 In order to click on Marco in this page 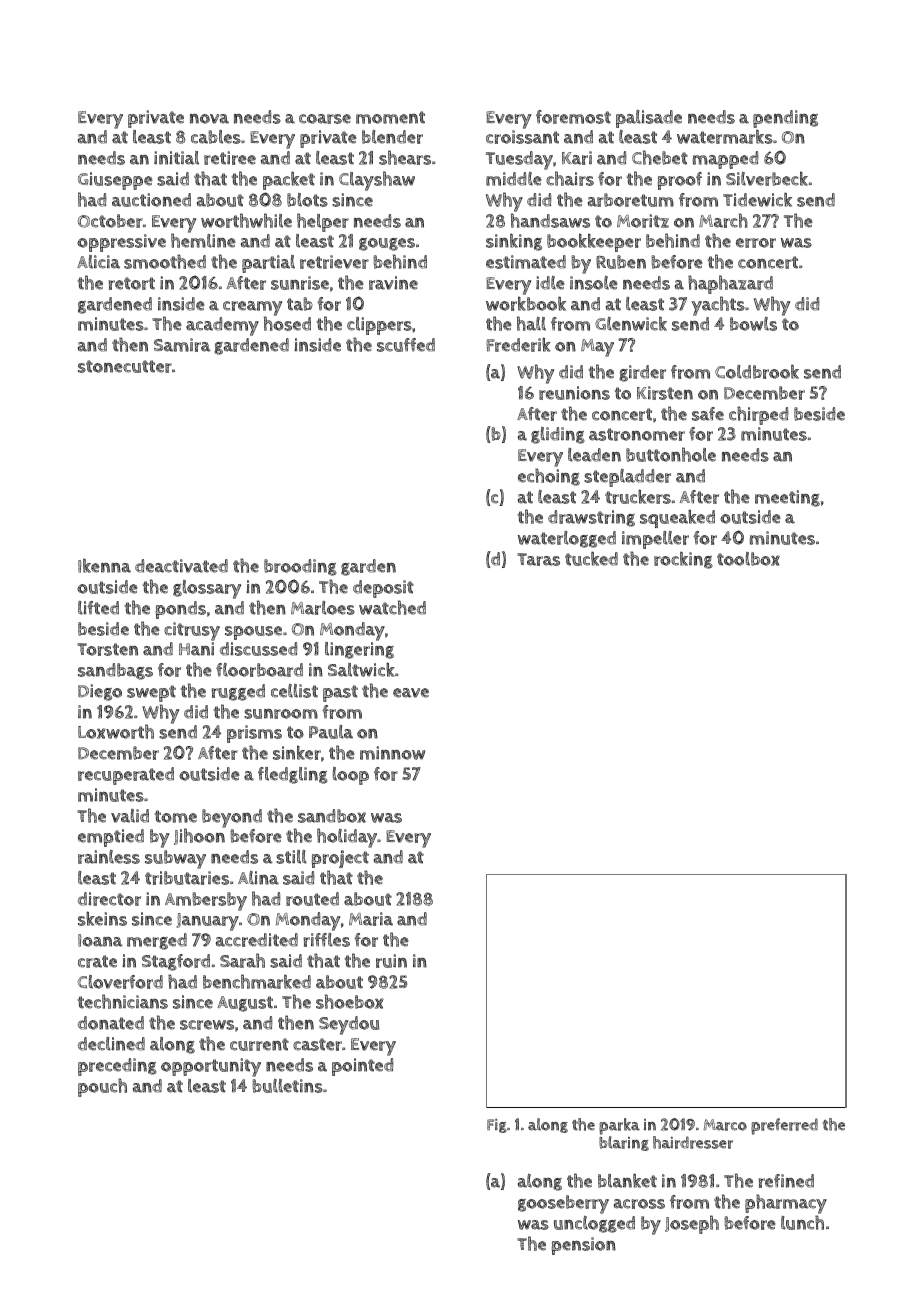, I will do `click(725, 1125)`.
